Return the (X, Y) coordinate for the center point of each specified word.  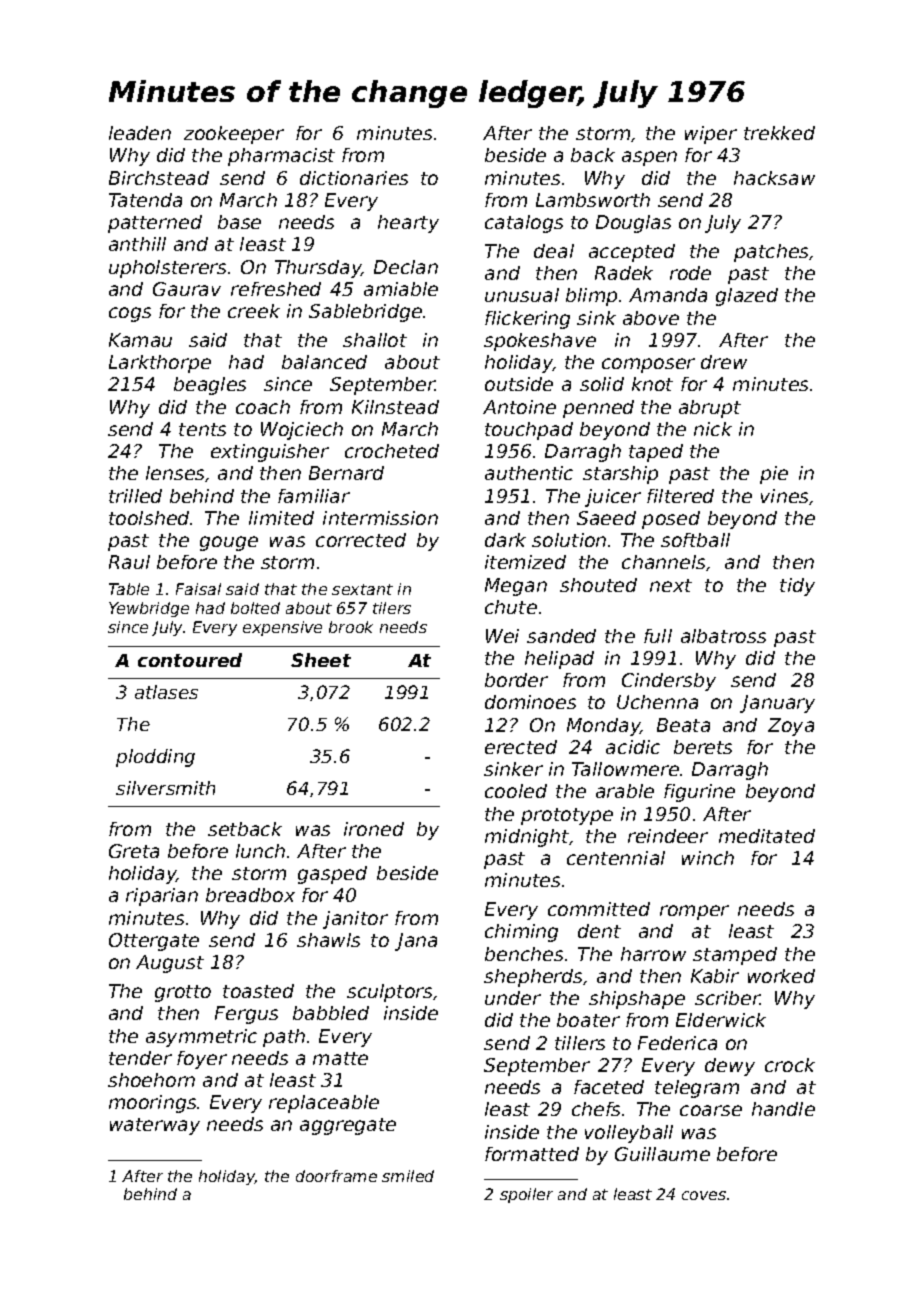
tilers (392, 608)
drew (724, 362)
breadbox (250, 895)
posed (671, 520)
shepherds (533, 978)
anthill (137, 244)
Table (129, 589)
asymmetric (201, 1038)
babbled (331, 1013)
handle (783, 1109)
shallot (375, 340)
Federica (677, 1043)
